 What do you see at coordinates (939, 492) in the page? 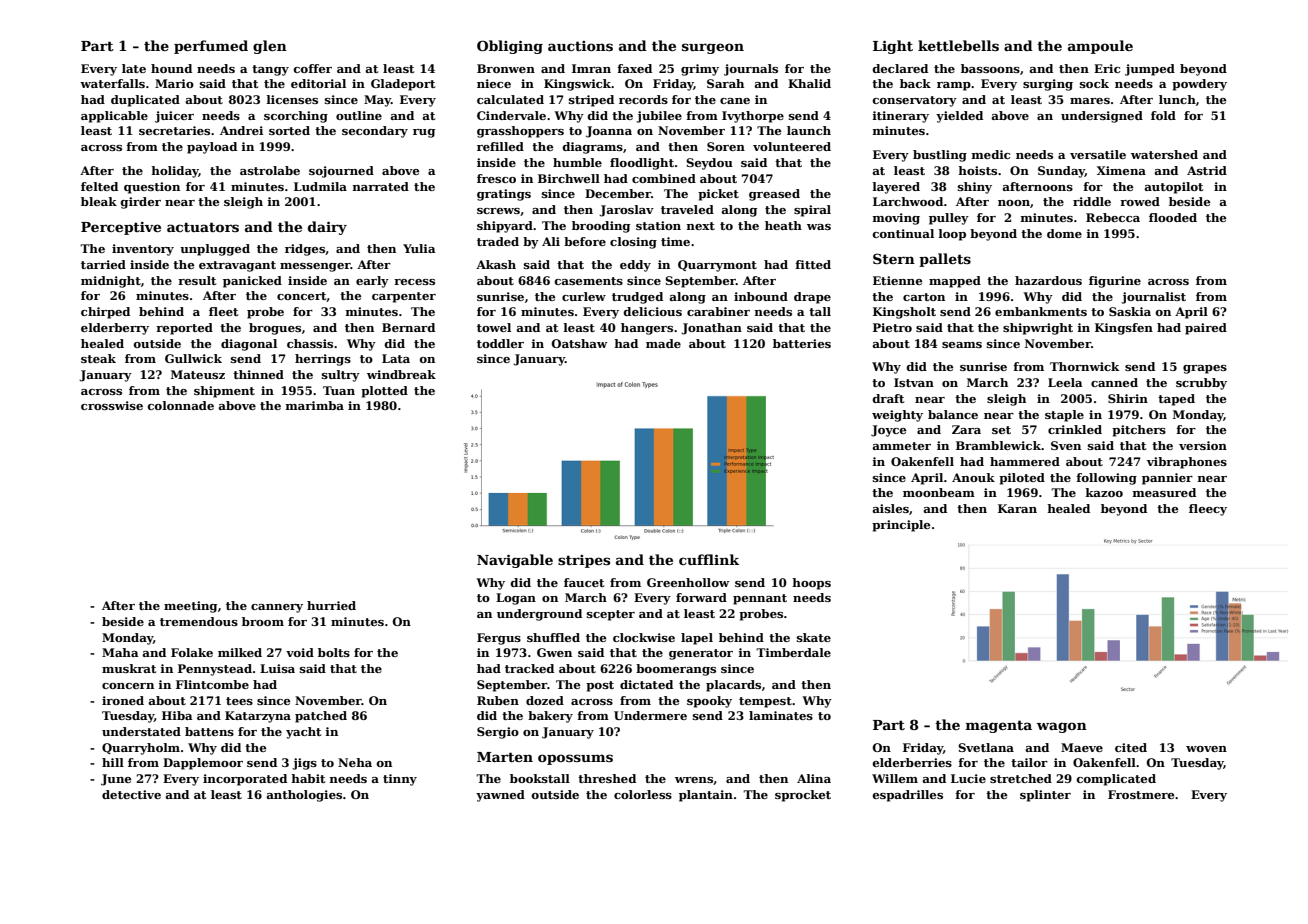
I see `moonbeam` at bounding box center [939, 492].
